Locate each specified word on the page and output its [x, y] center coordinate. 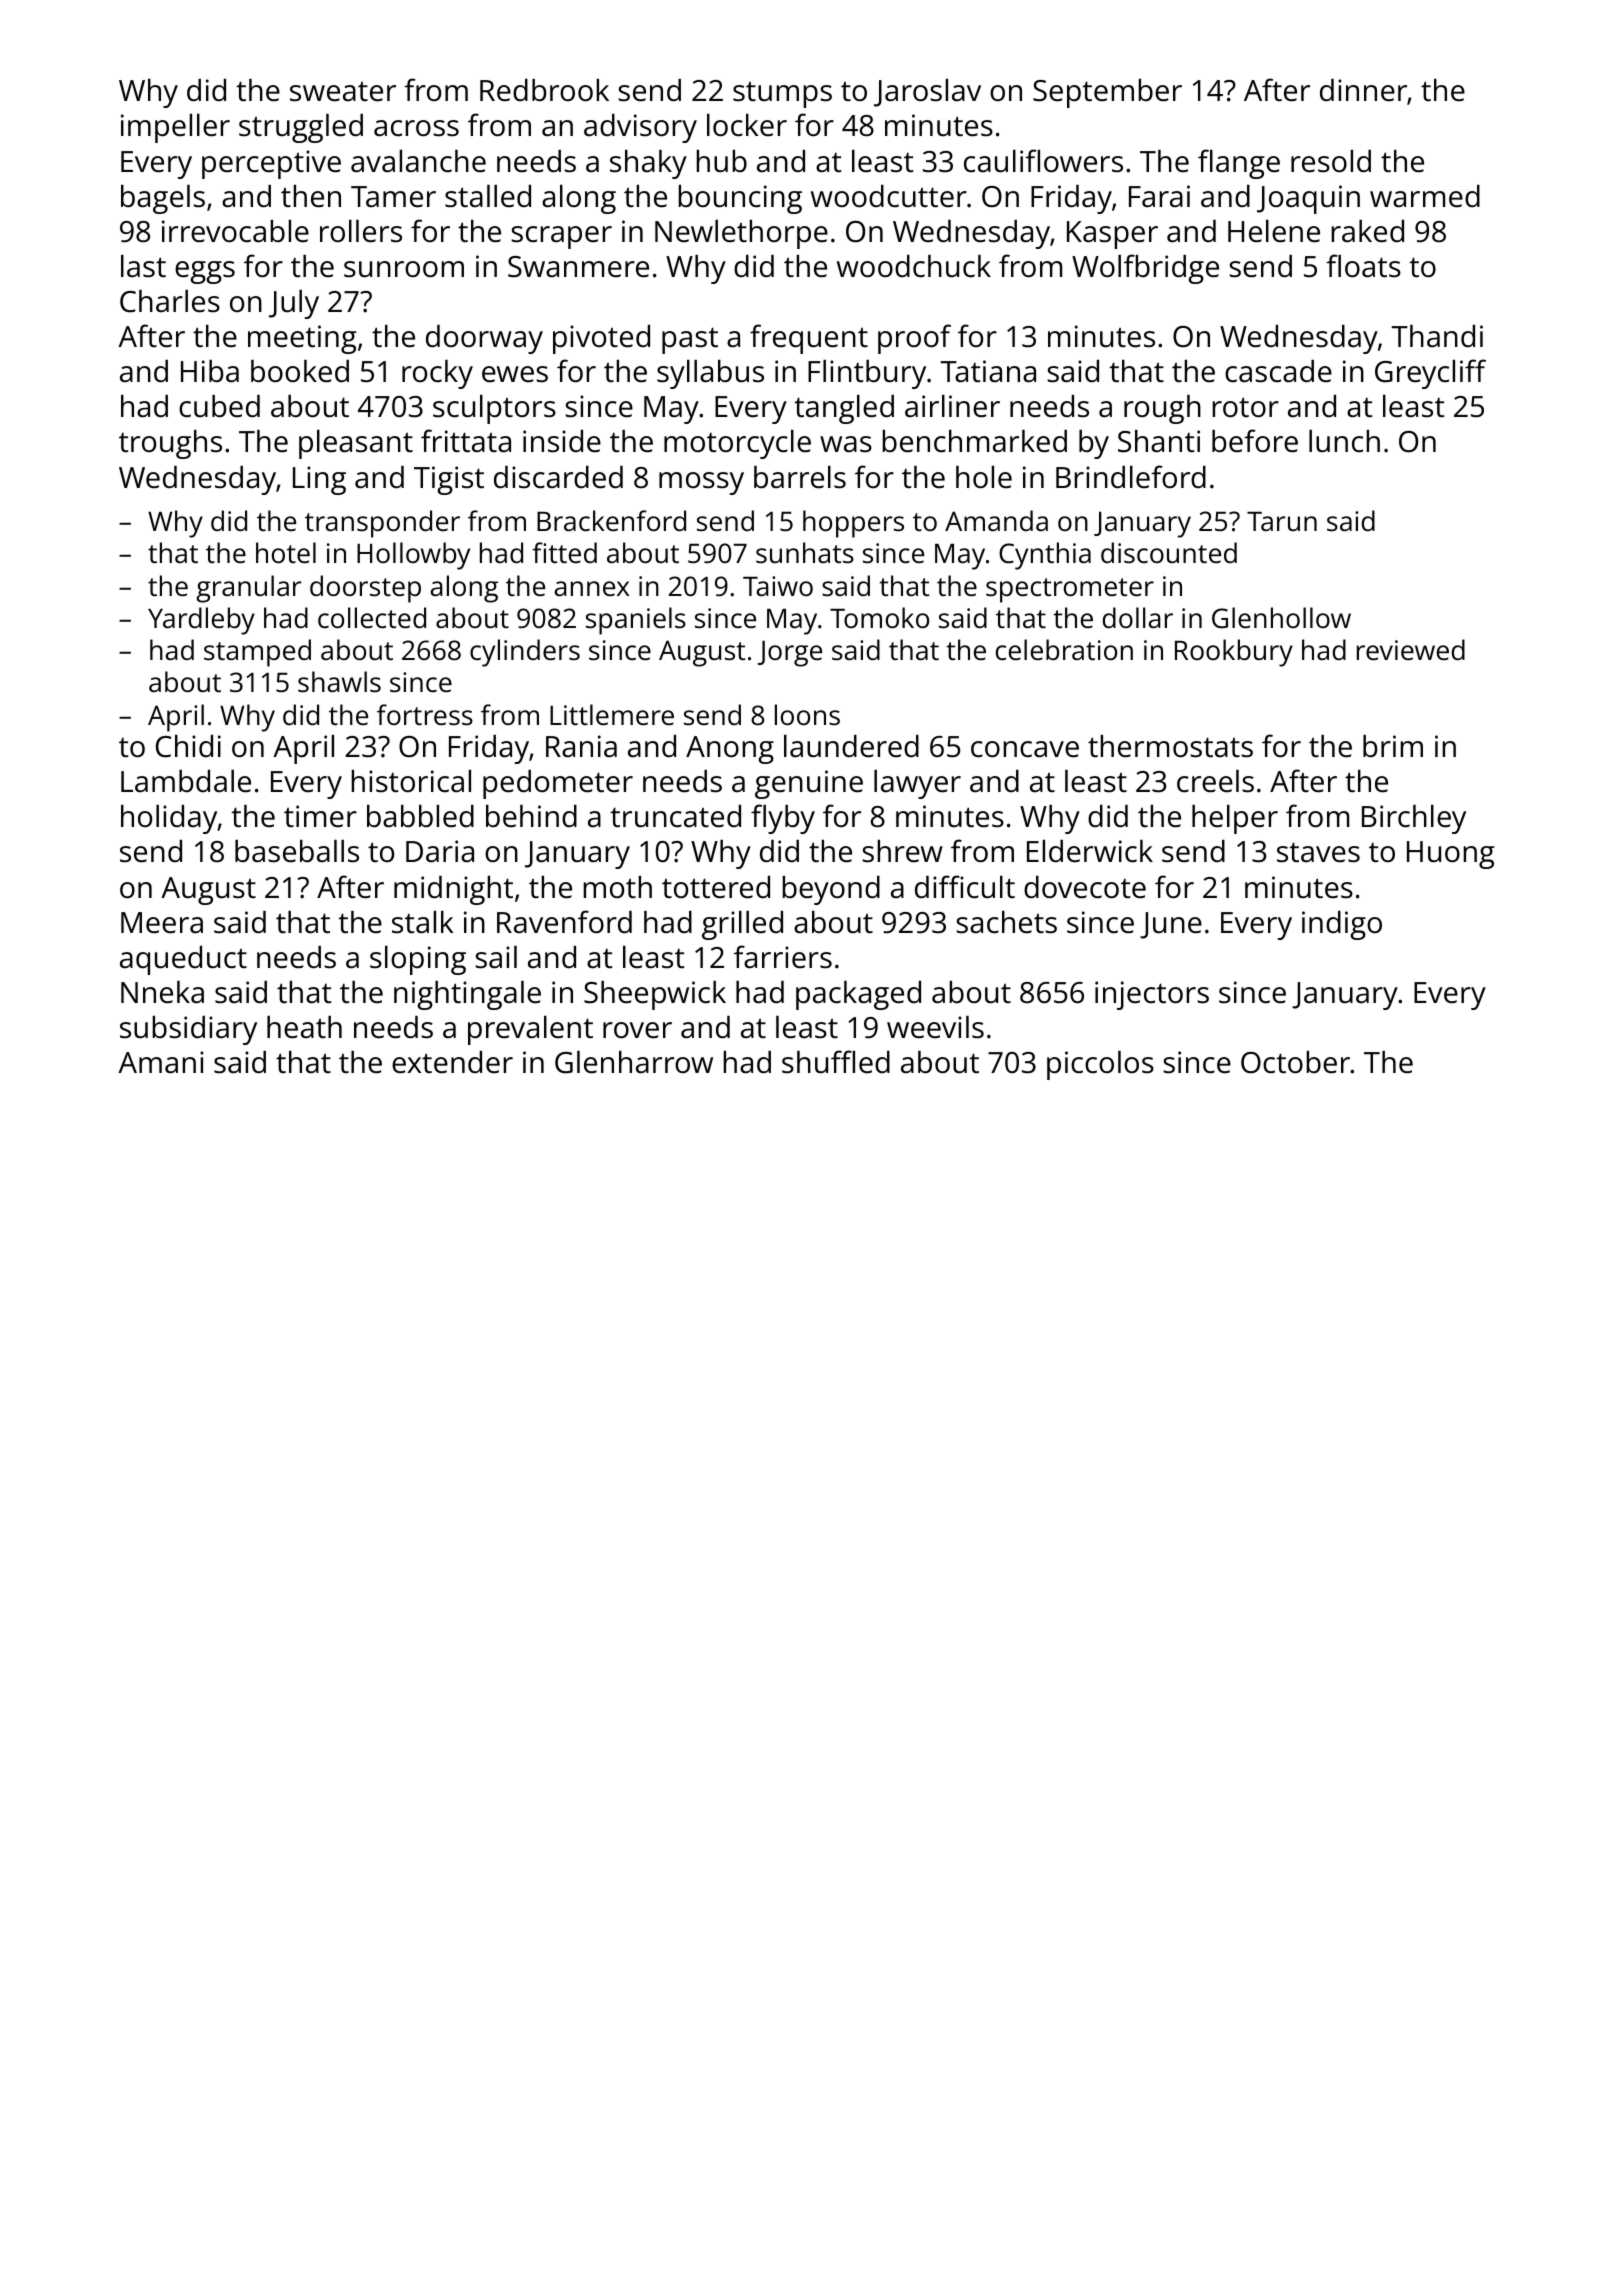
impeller [175, 128]
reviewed [1411, 650]
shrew [902, 851]
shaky [648, 164]
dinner [1363, 90]
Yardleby [201, 621]
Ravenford [564, 922]
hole [984, 477]
